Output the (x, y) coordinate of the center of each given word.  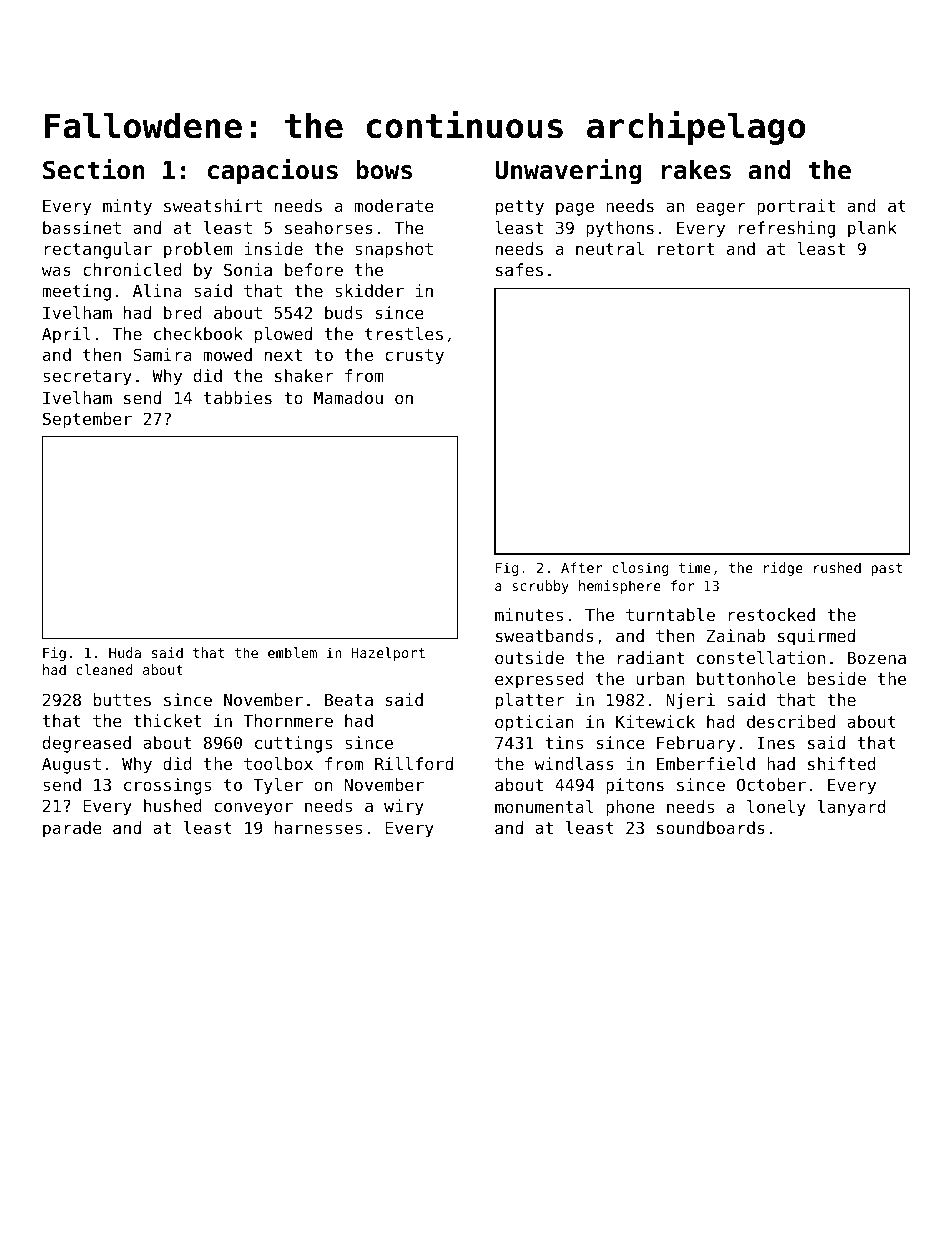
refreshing (787, 229)
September (87, 420)
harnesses (318, 827)
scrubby (540, 587)
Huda (125, 652)
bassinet (82, 227)
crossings (167, 786)
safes (519, 269)
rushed (837, 567)
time (695, 567)
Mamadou (348, 397)
